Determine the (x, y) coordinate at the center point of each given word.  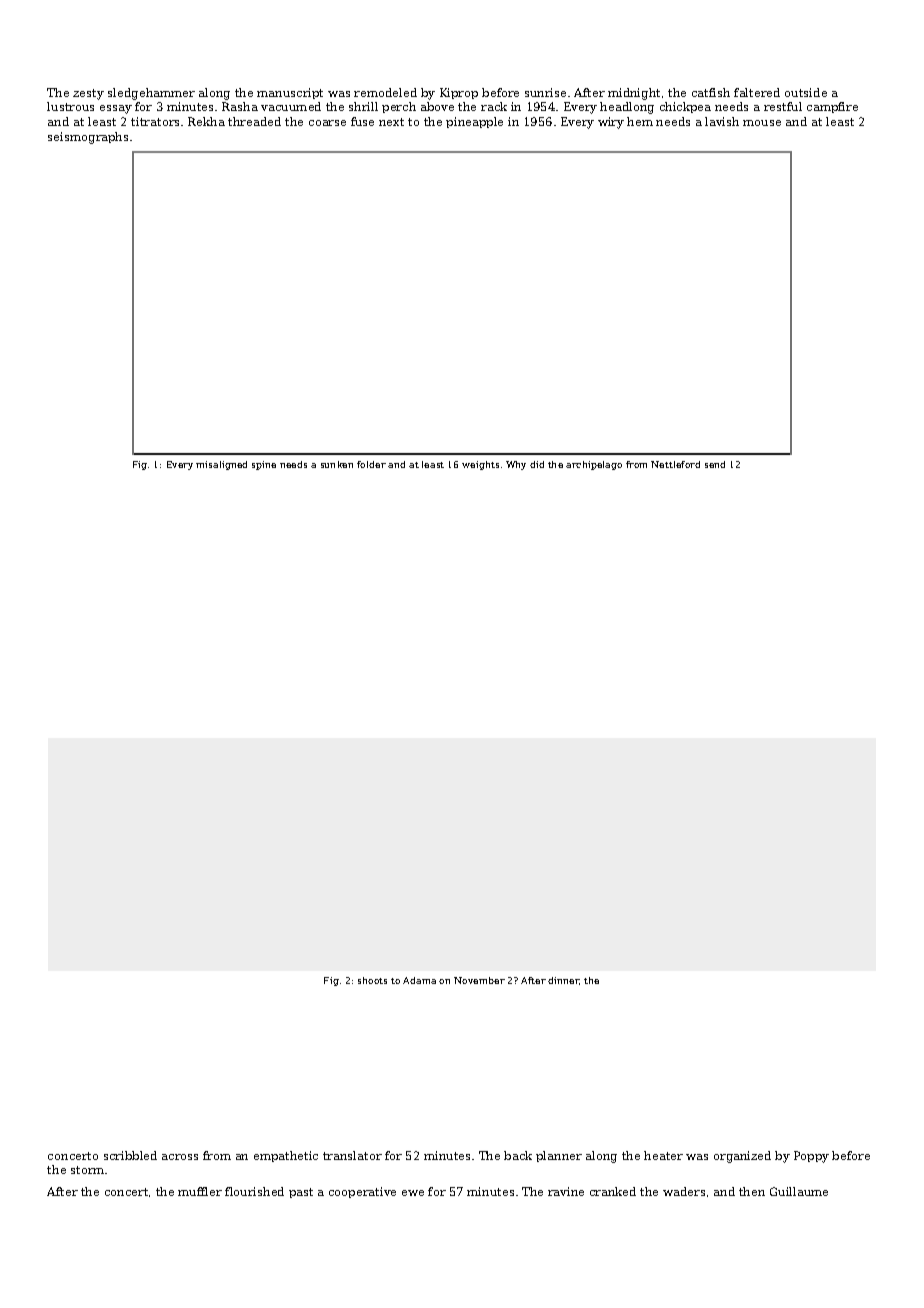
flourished (254, 1191)
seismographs (88, 138)
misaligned (221, 465)
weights (480, 465)
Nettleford (675, 464)
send (715, 464)
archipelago (594, 465)
